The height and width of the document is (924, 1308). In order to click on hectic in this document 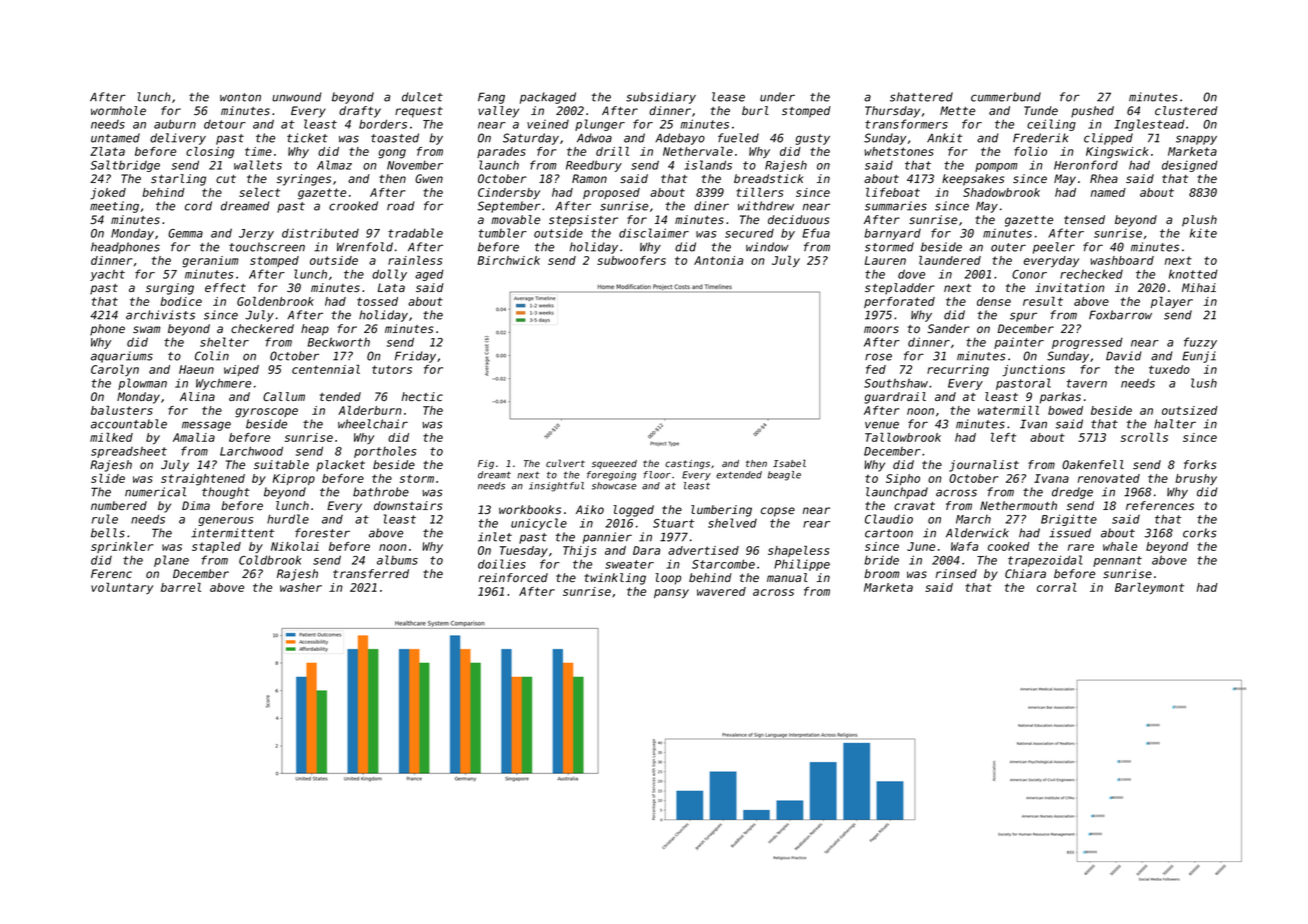, I will do `click(422, 396)`.
